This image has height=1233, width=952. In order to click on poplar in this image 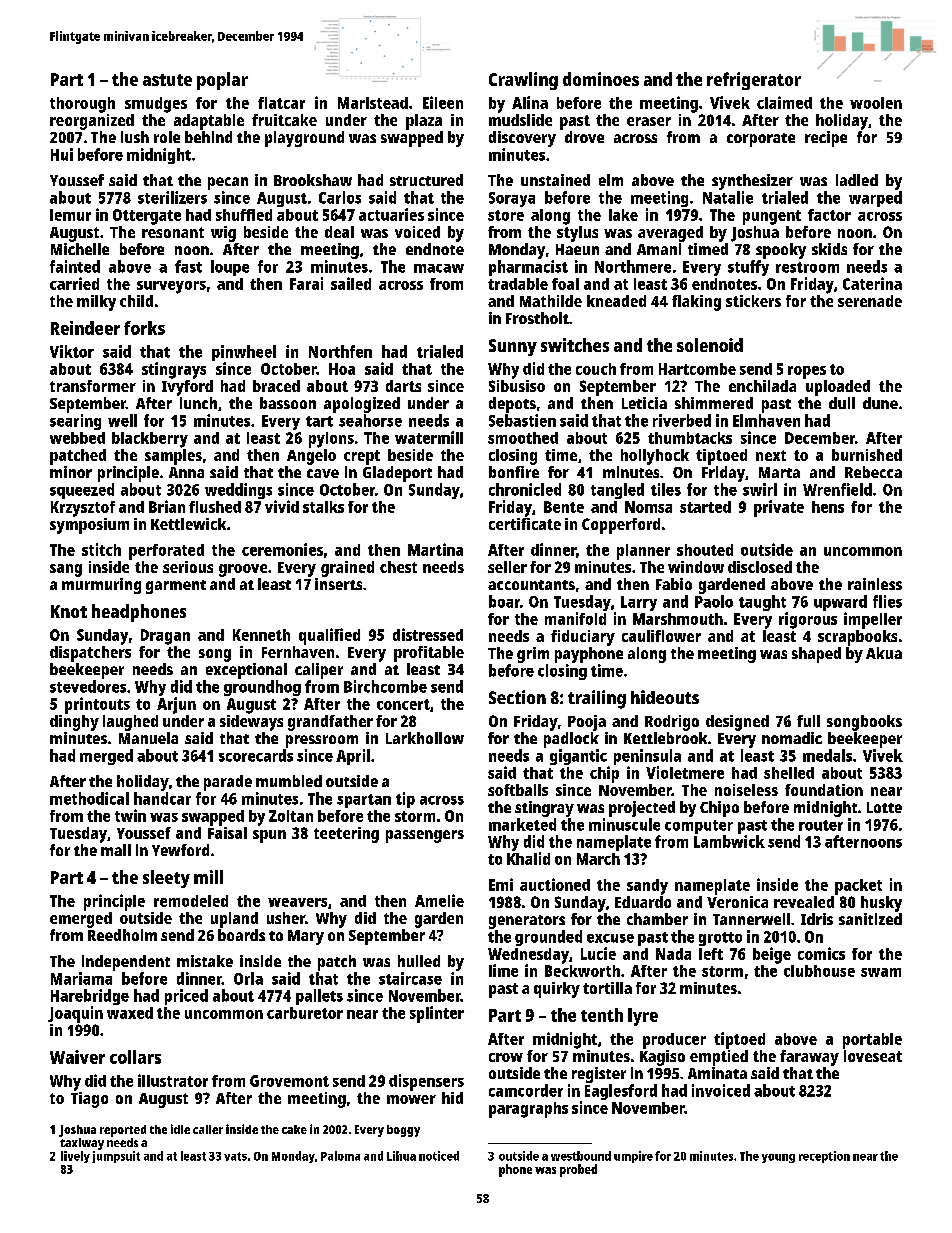, I will do `click(222, 81)`.
